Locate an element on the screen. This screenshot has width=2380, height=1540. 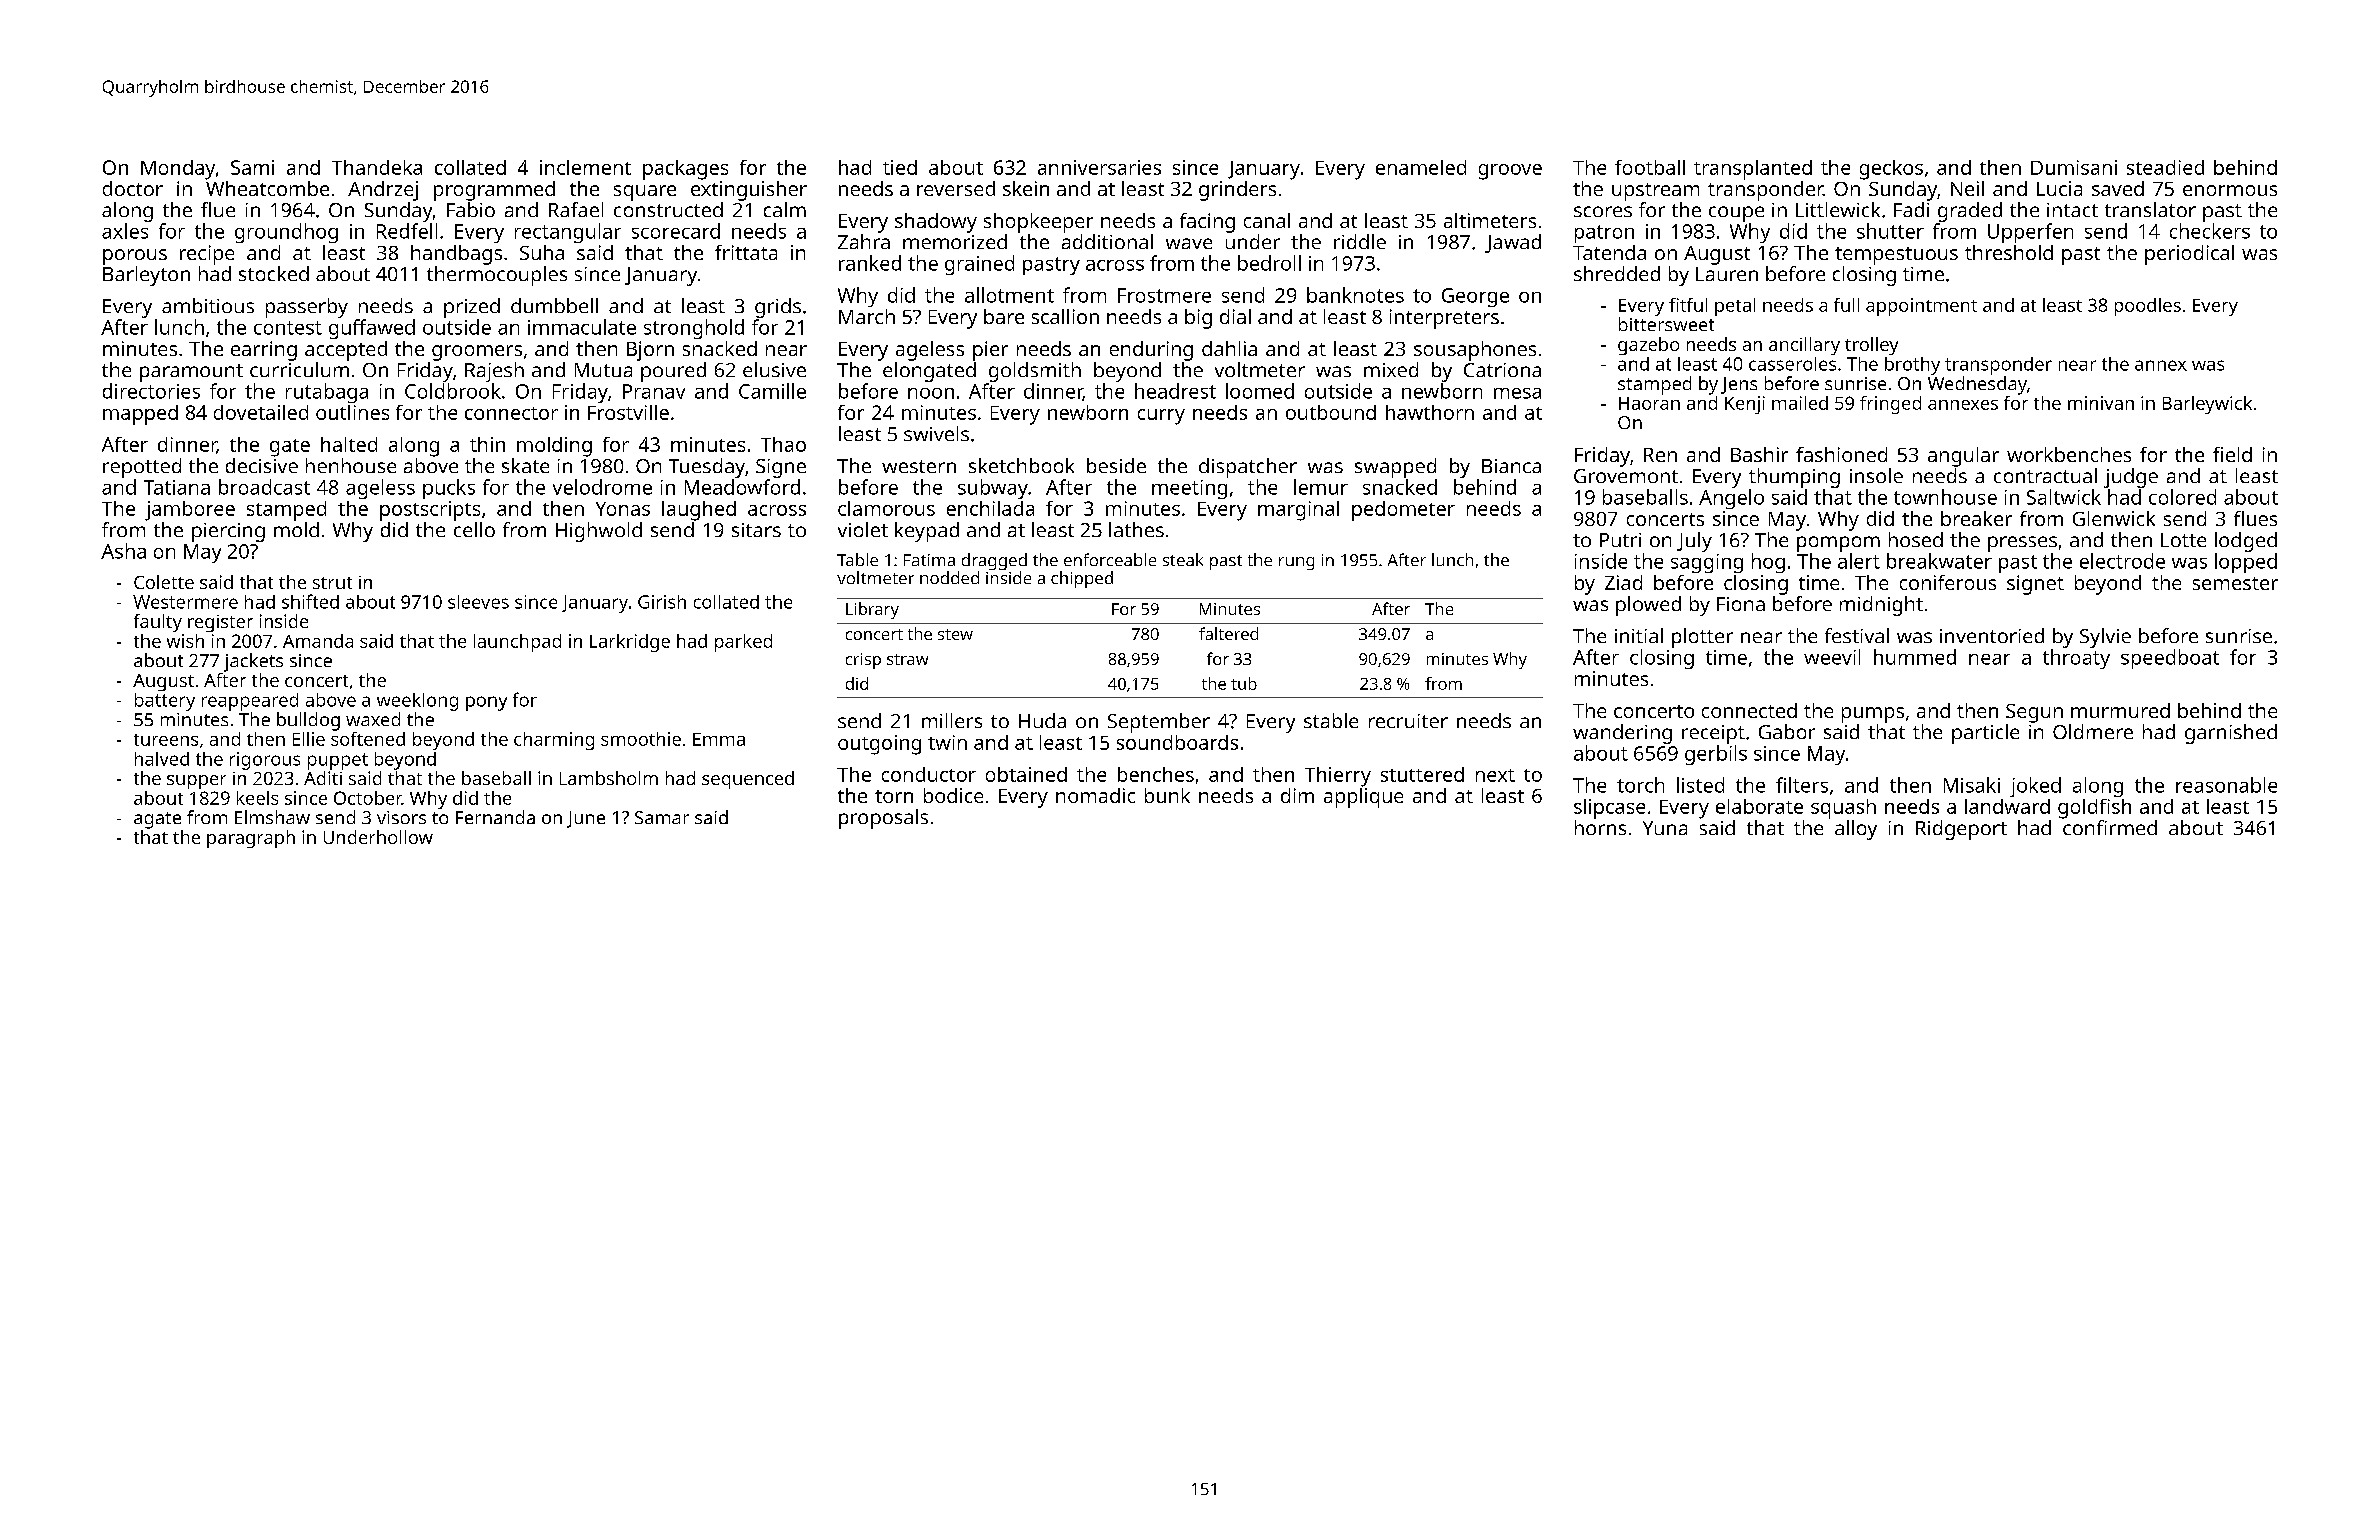
alloy is located at coordinates (1856, 830).
